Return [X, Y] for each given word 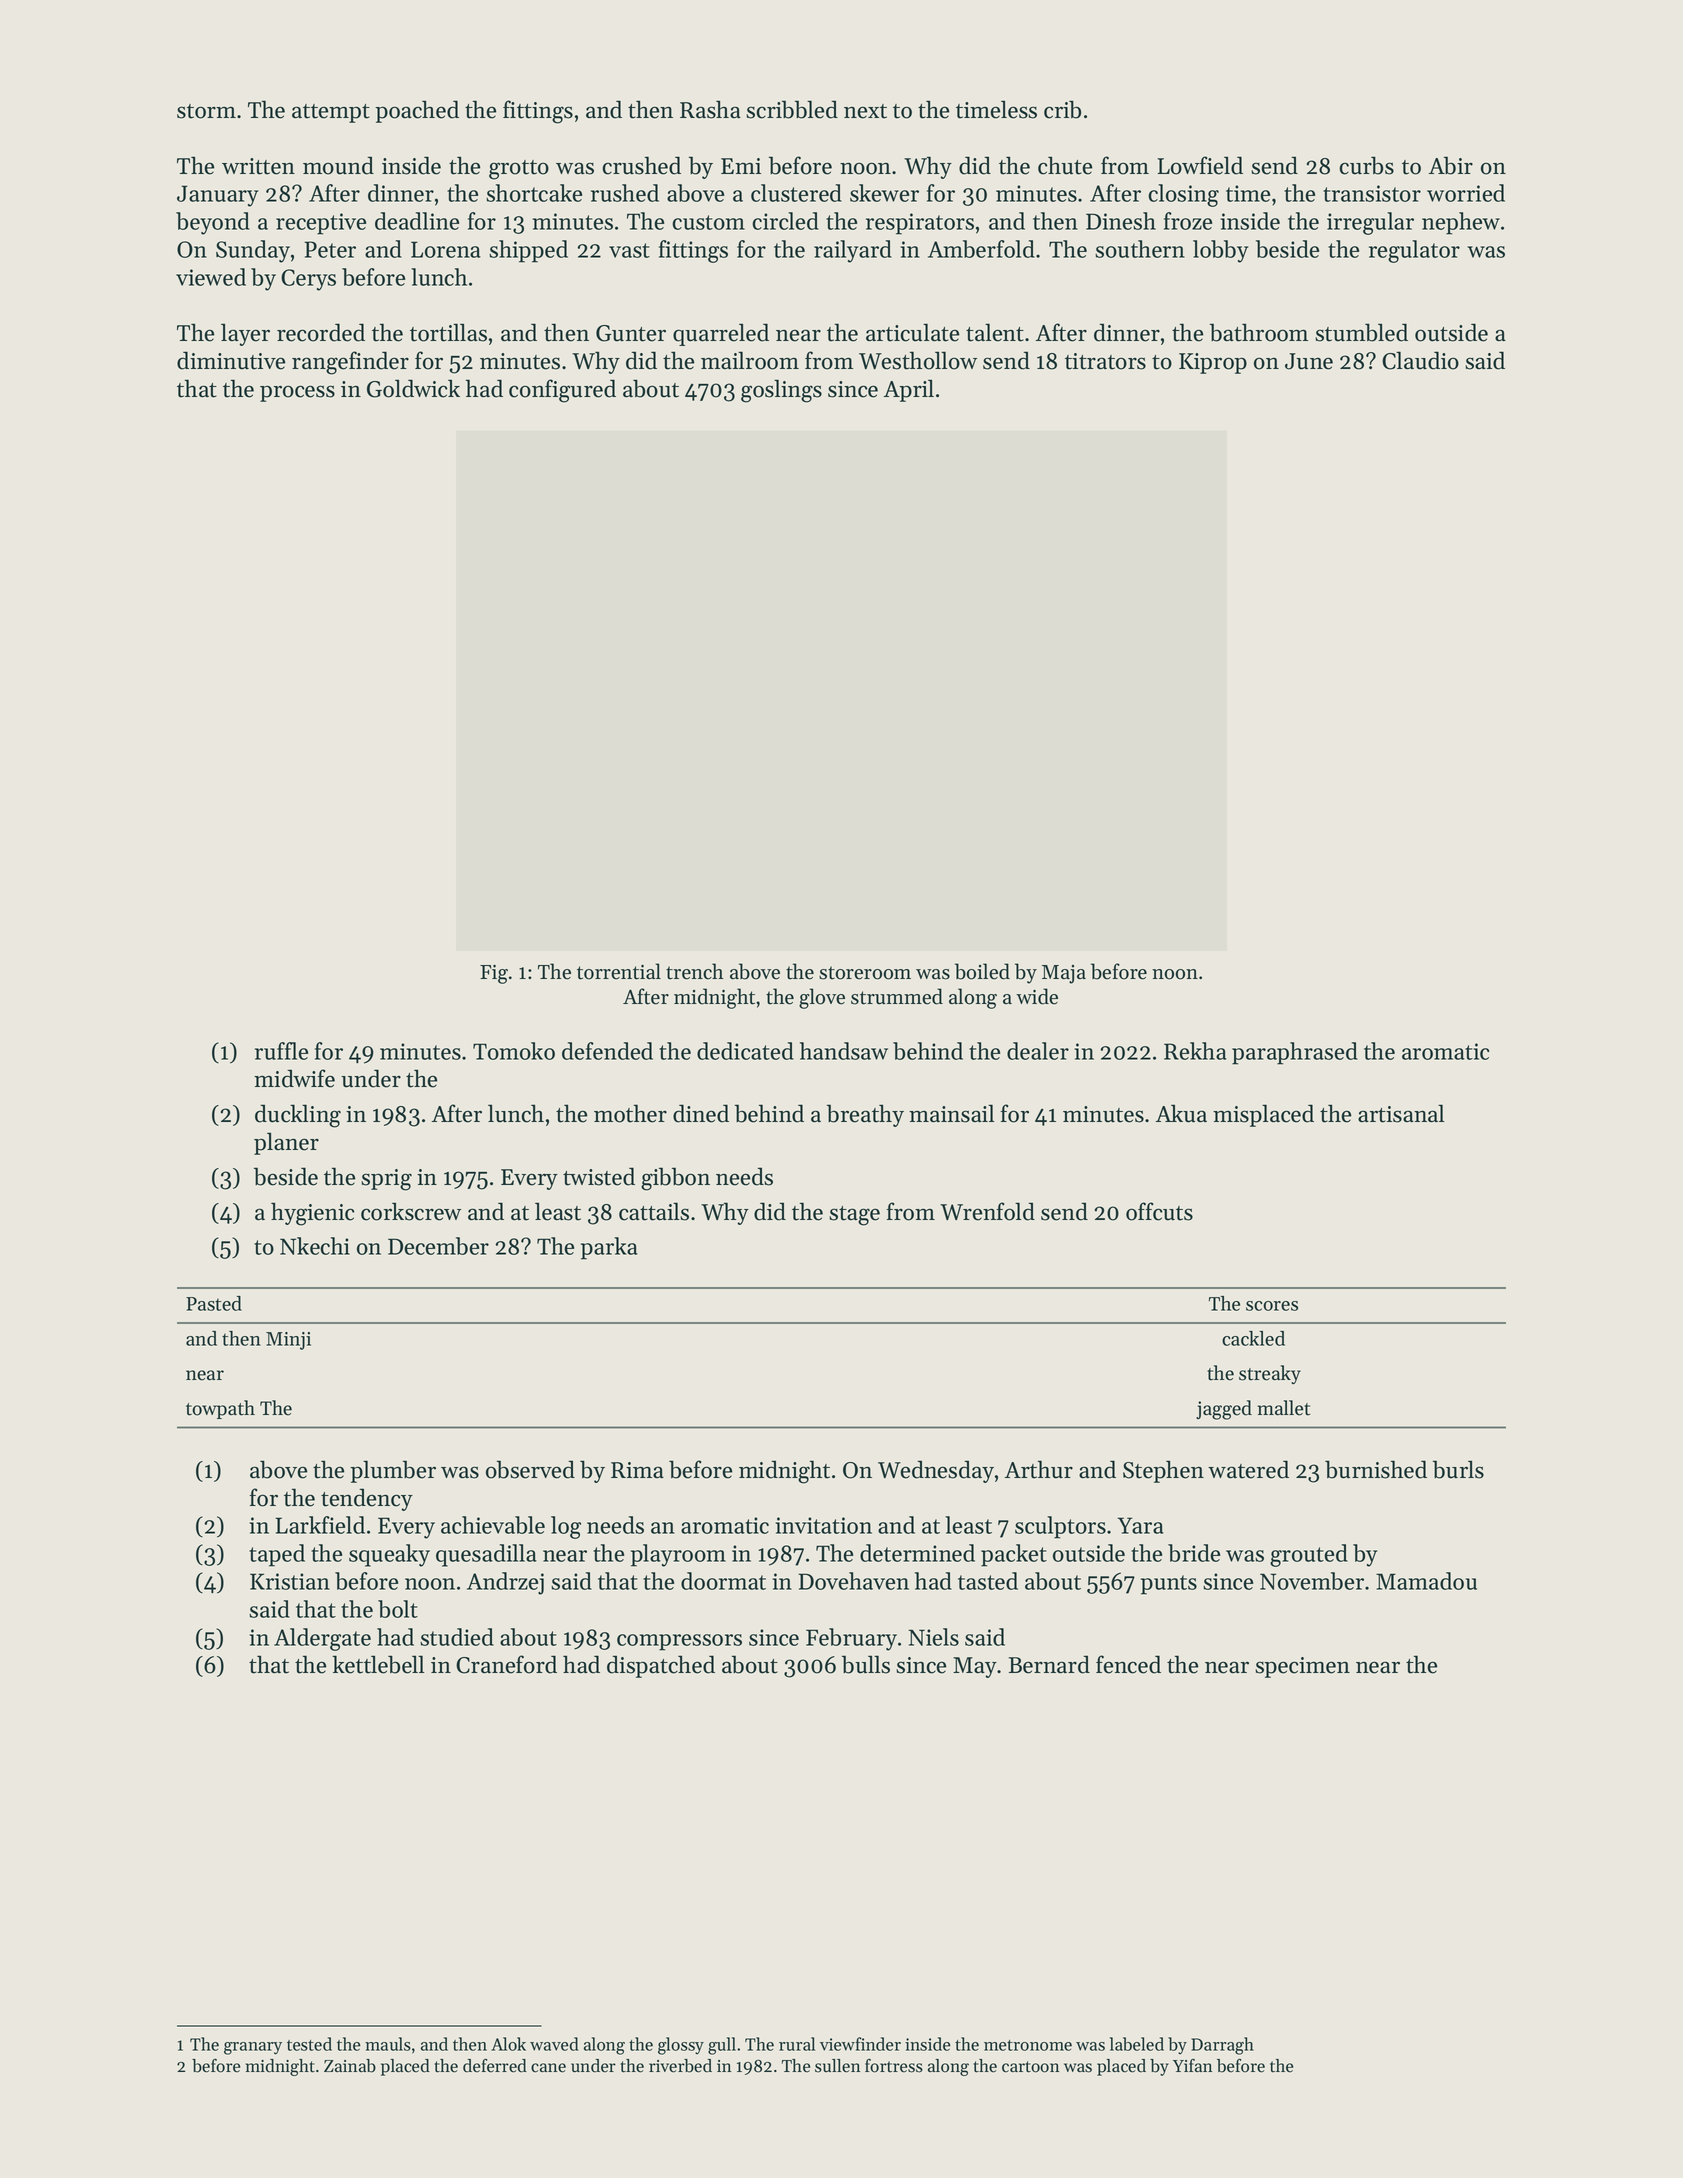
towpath [220, 1409]
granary [253, 2048]
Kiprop [1213, 363]
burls [1458, 1469]
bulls [866, 1664]
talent [995, 332]
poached [417, 111]
